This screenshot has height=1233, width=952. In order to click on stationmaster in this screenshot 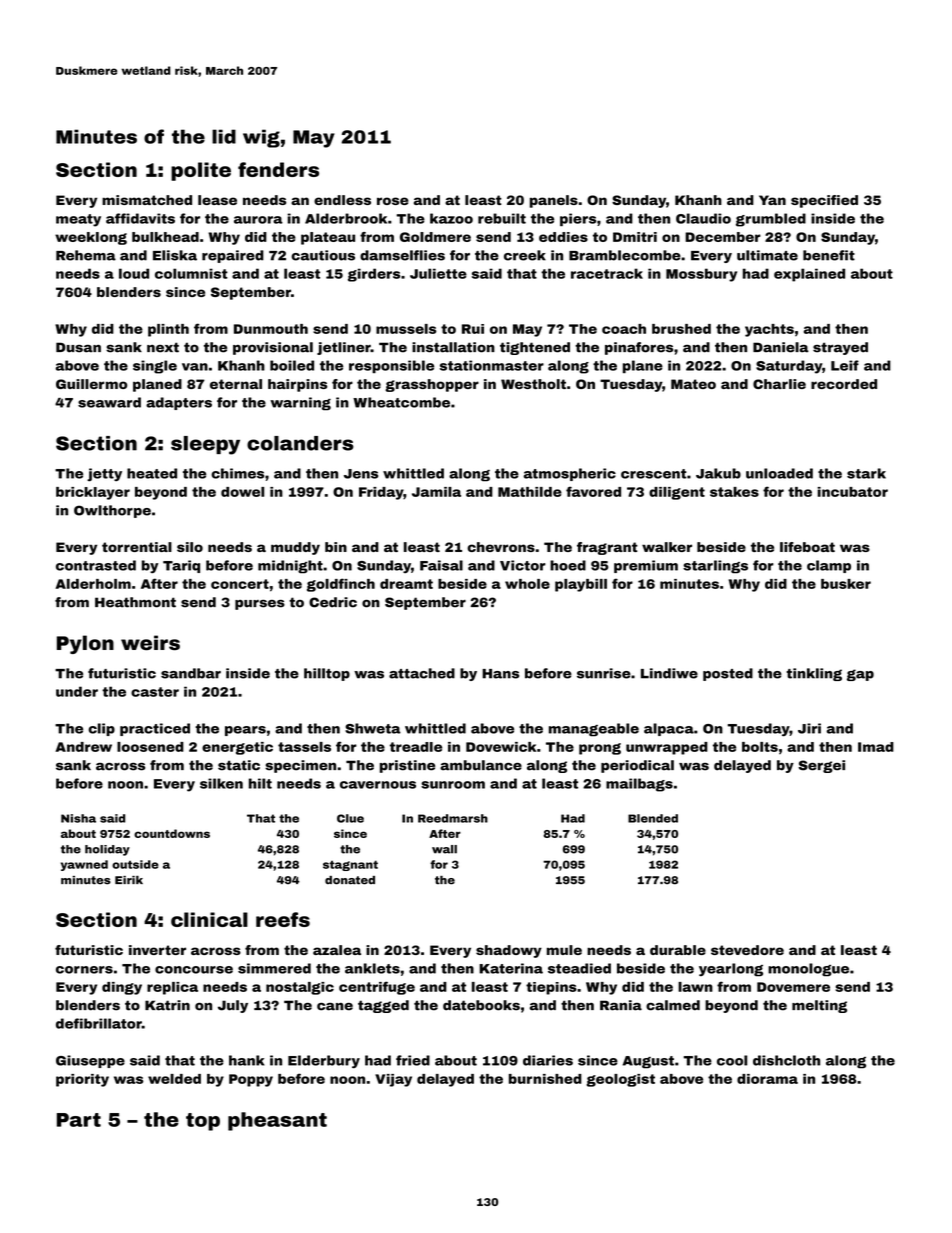, I will do `click(492, 365)`.
